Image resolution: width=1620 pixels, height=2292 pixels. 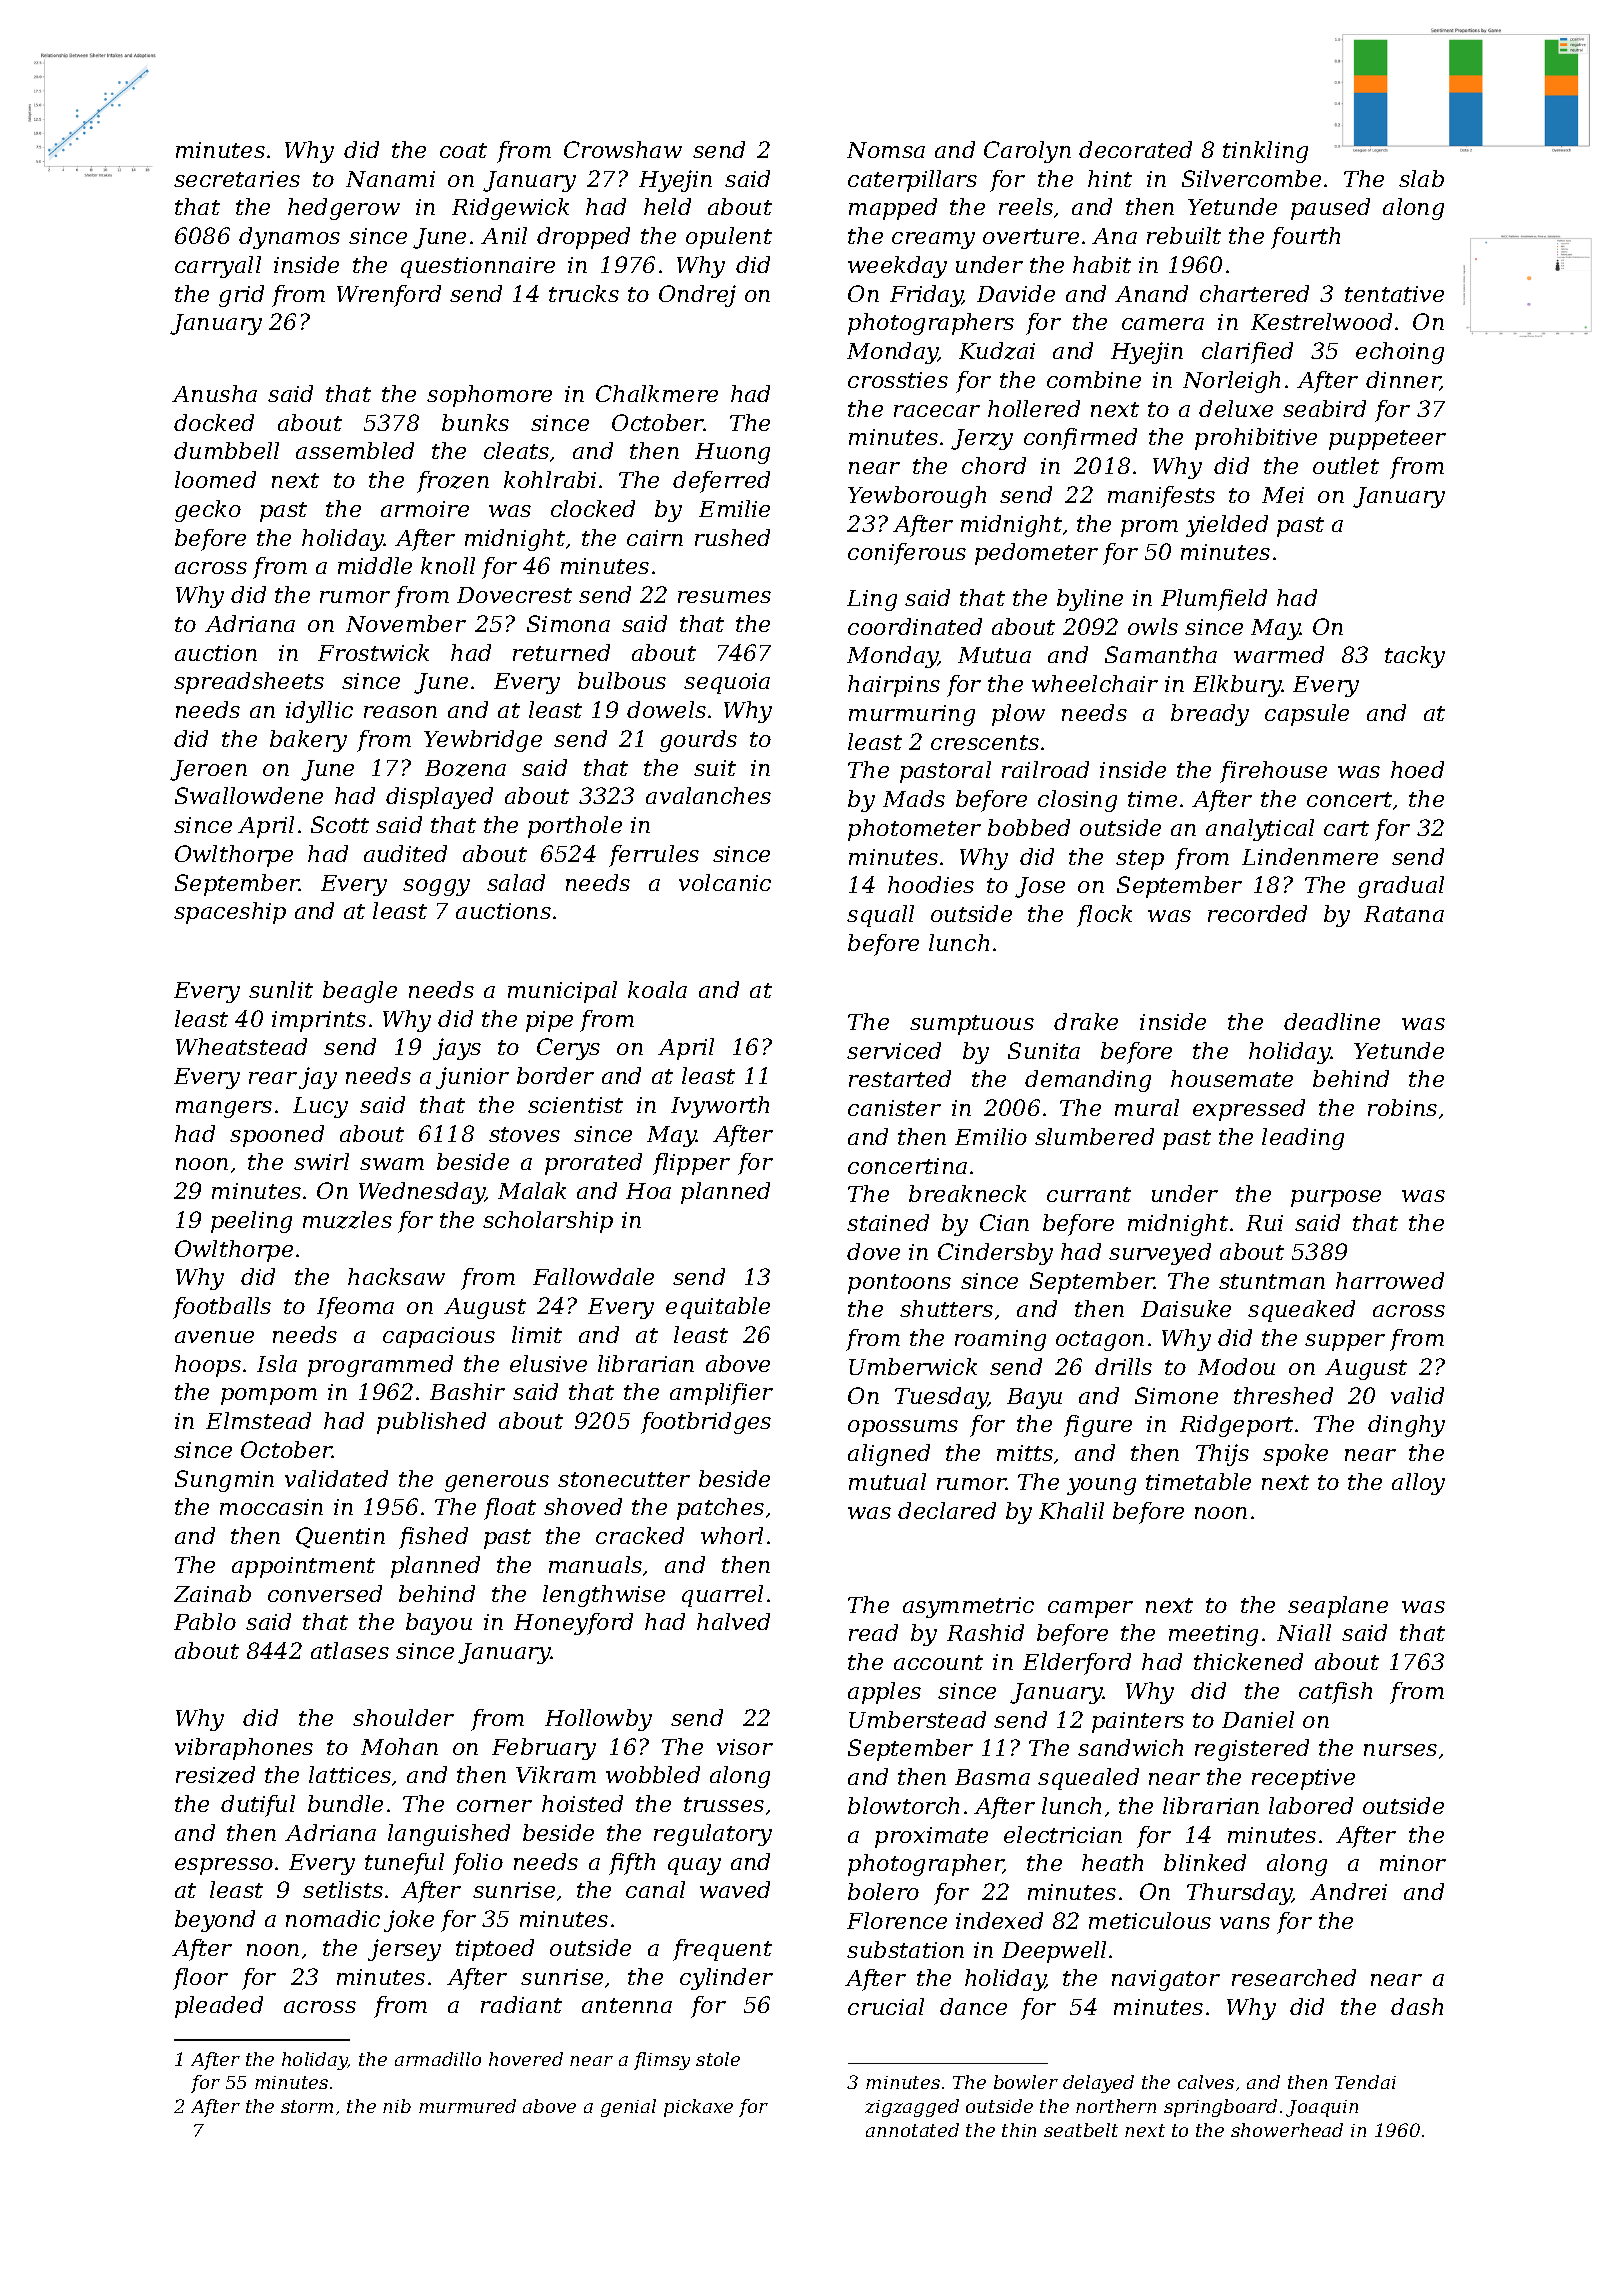 I want to click on mangers, so click(x=224, y=1109).
